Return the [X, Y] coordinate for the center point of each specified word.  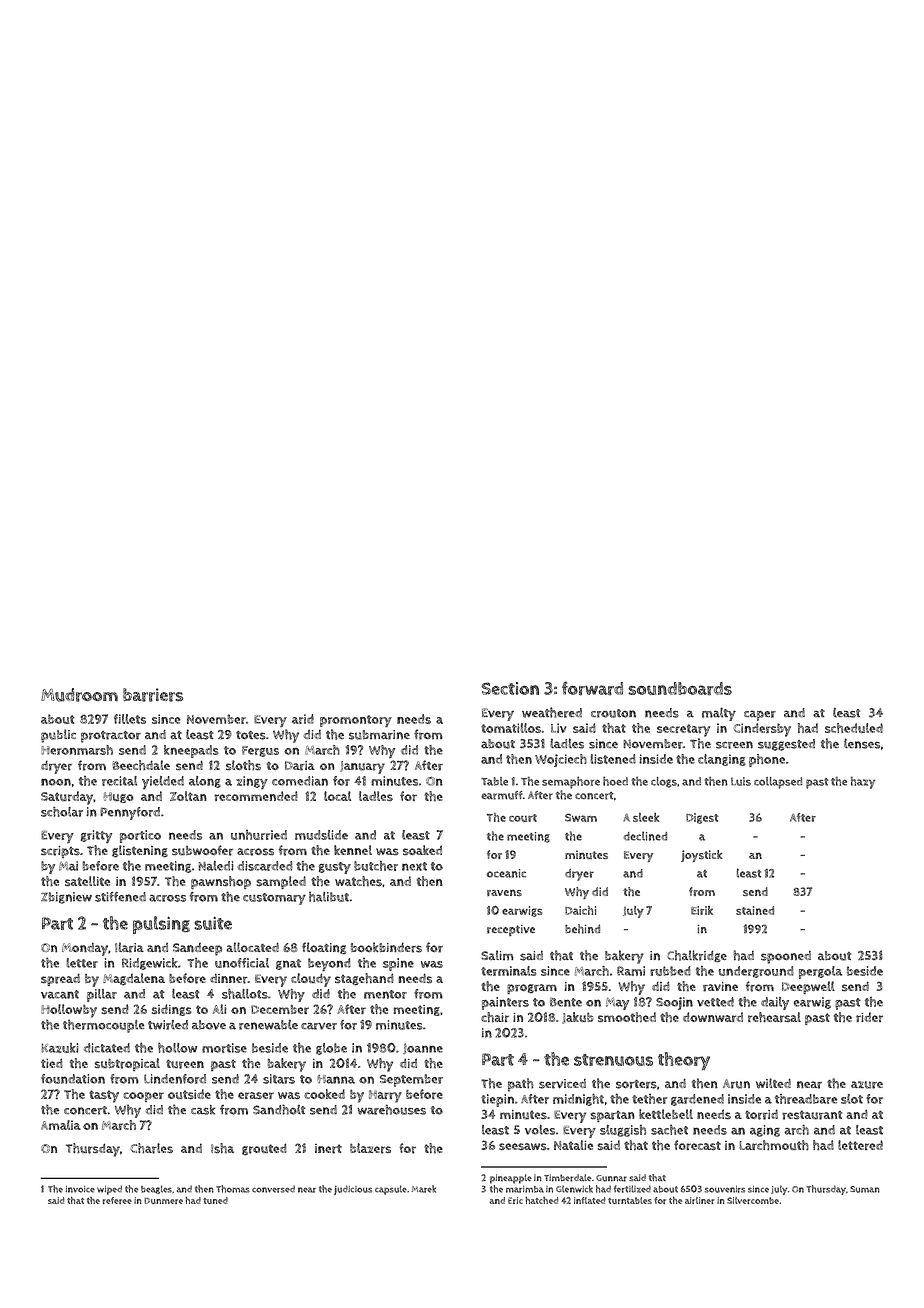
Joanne [423, 1048]
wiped [109, 1190]
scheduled [854, 728]
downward [713, 1017]
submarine [379, 735]
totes [251, 735]
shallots [245, 993]
